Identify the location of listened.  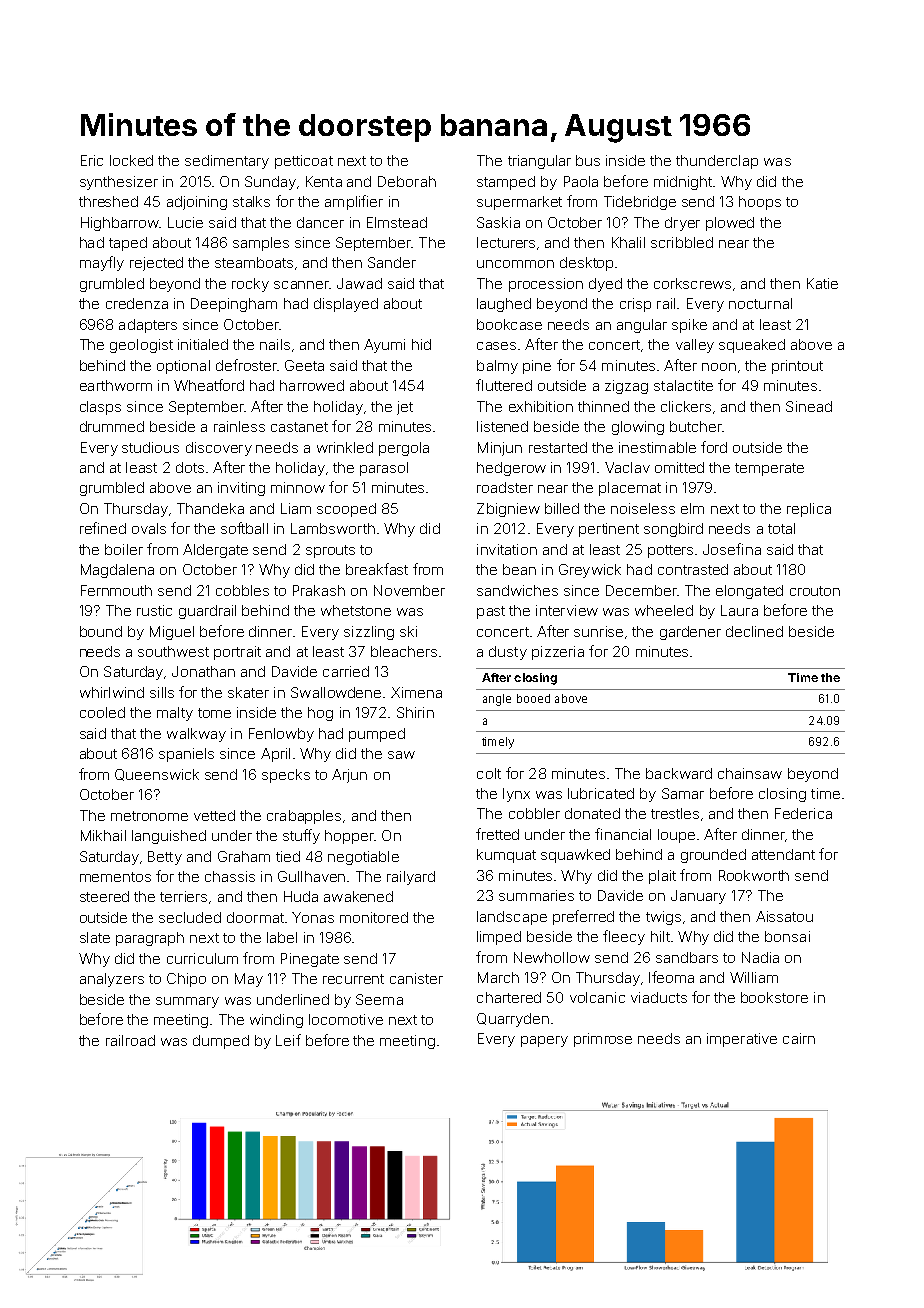
(502, 426).
